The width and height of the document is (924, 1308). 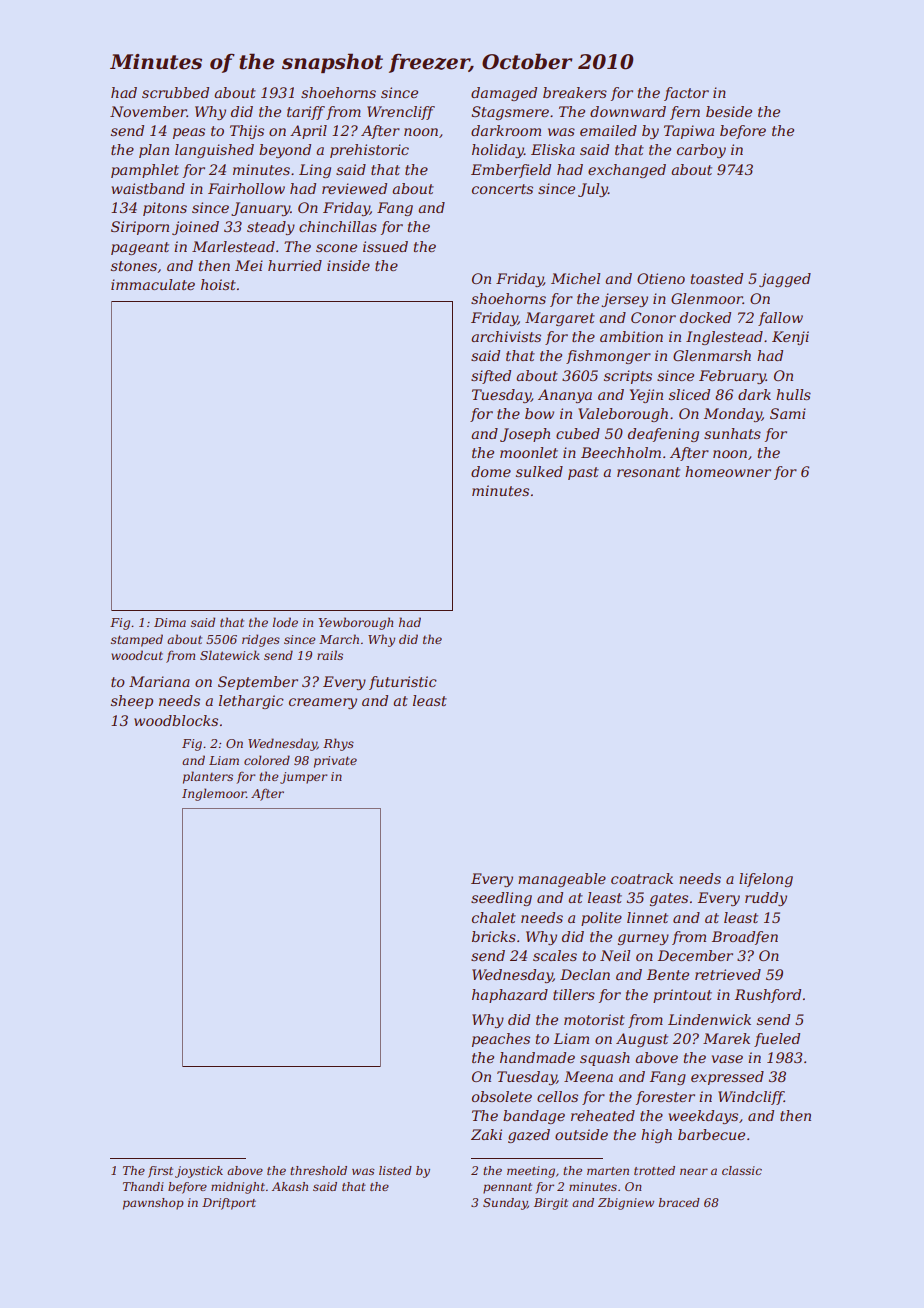 What do you see at coordinates (728, 471) in the document?
I see `homeowner` at bounding box center [728, 471].
